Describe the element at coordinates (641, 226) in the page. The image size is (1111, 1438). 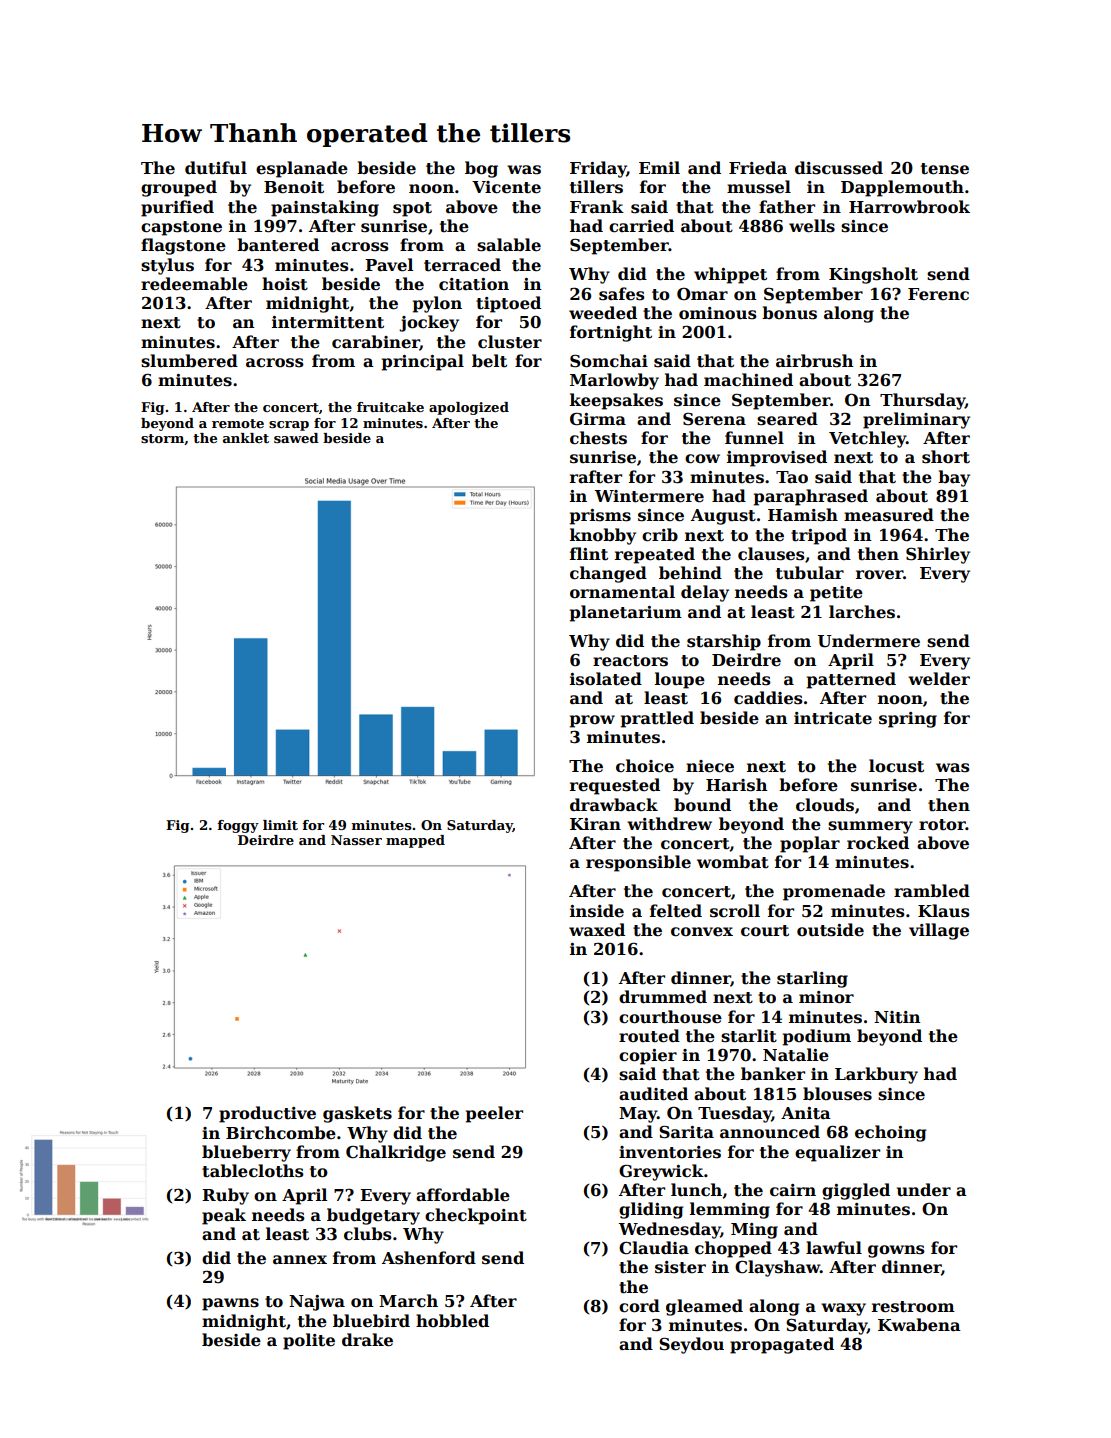
I see `carried` at that location.
